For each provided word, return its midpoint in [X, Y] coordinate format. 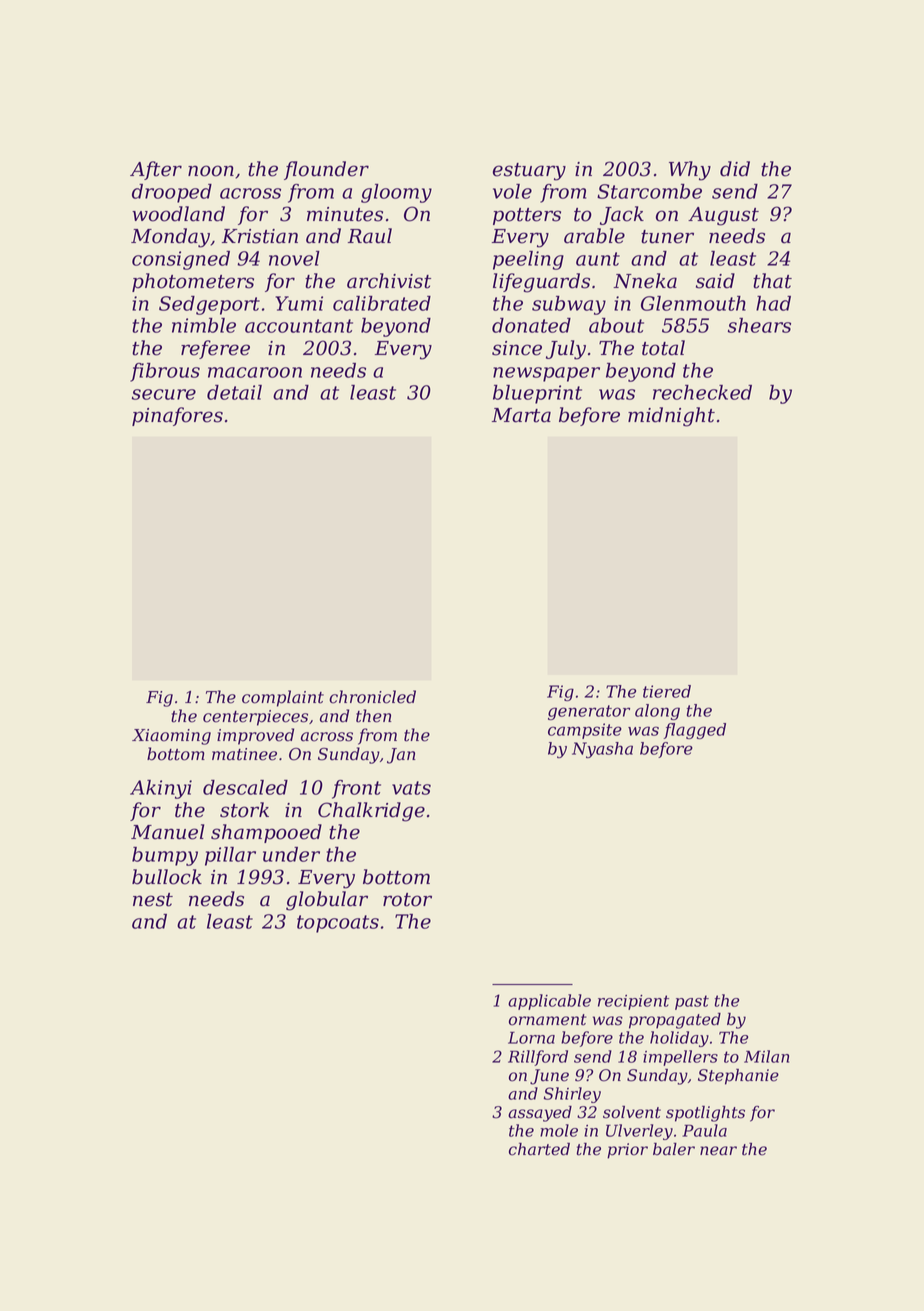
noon [211, 171]
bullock [167, 877]
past [692, 1002]
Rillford [538, 1058]
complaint [283, 698]
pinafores [177, 416]
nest [153, 900]
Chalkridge [371, 812]
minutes [345, 214]
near [718, 1151]
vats [411, 788]
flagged [695, 731]
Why [690, 171]
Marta [521, 415]
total [663, 348]
